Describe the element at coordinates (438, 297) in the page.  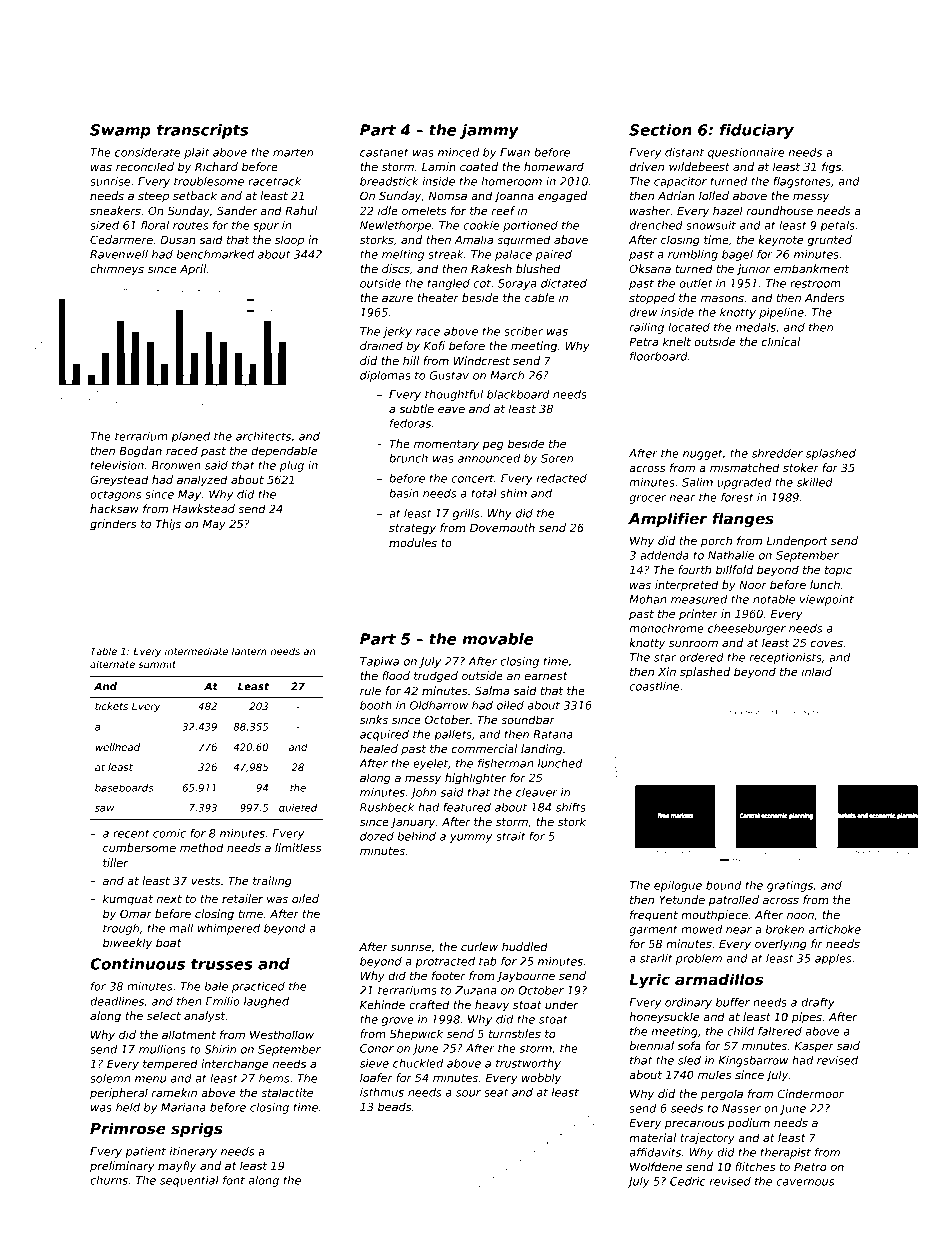
I see `theater` at that location.
